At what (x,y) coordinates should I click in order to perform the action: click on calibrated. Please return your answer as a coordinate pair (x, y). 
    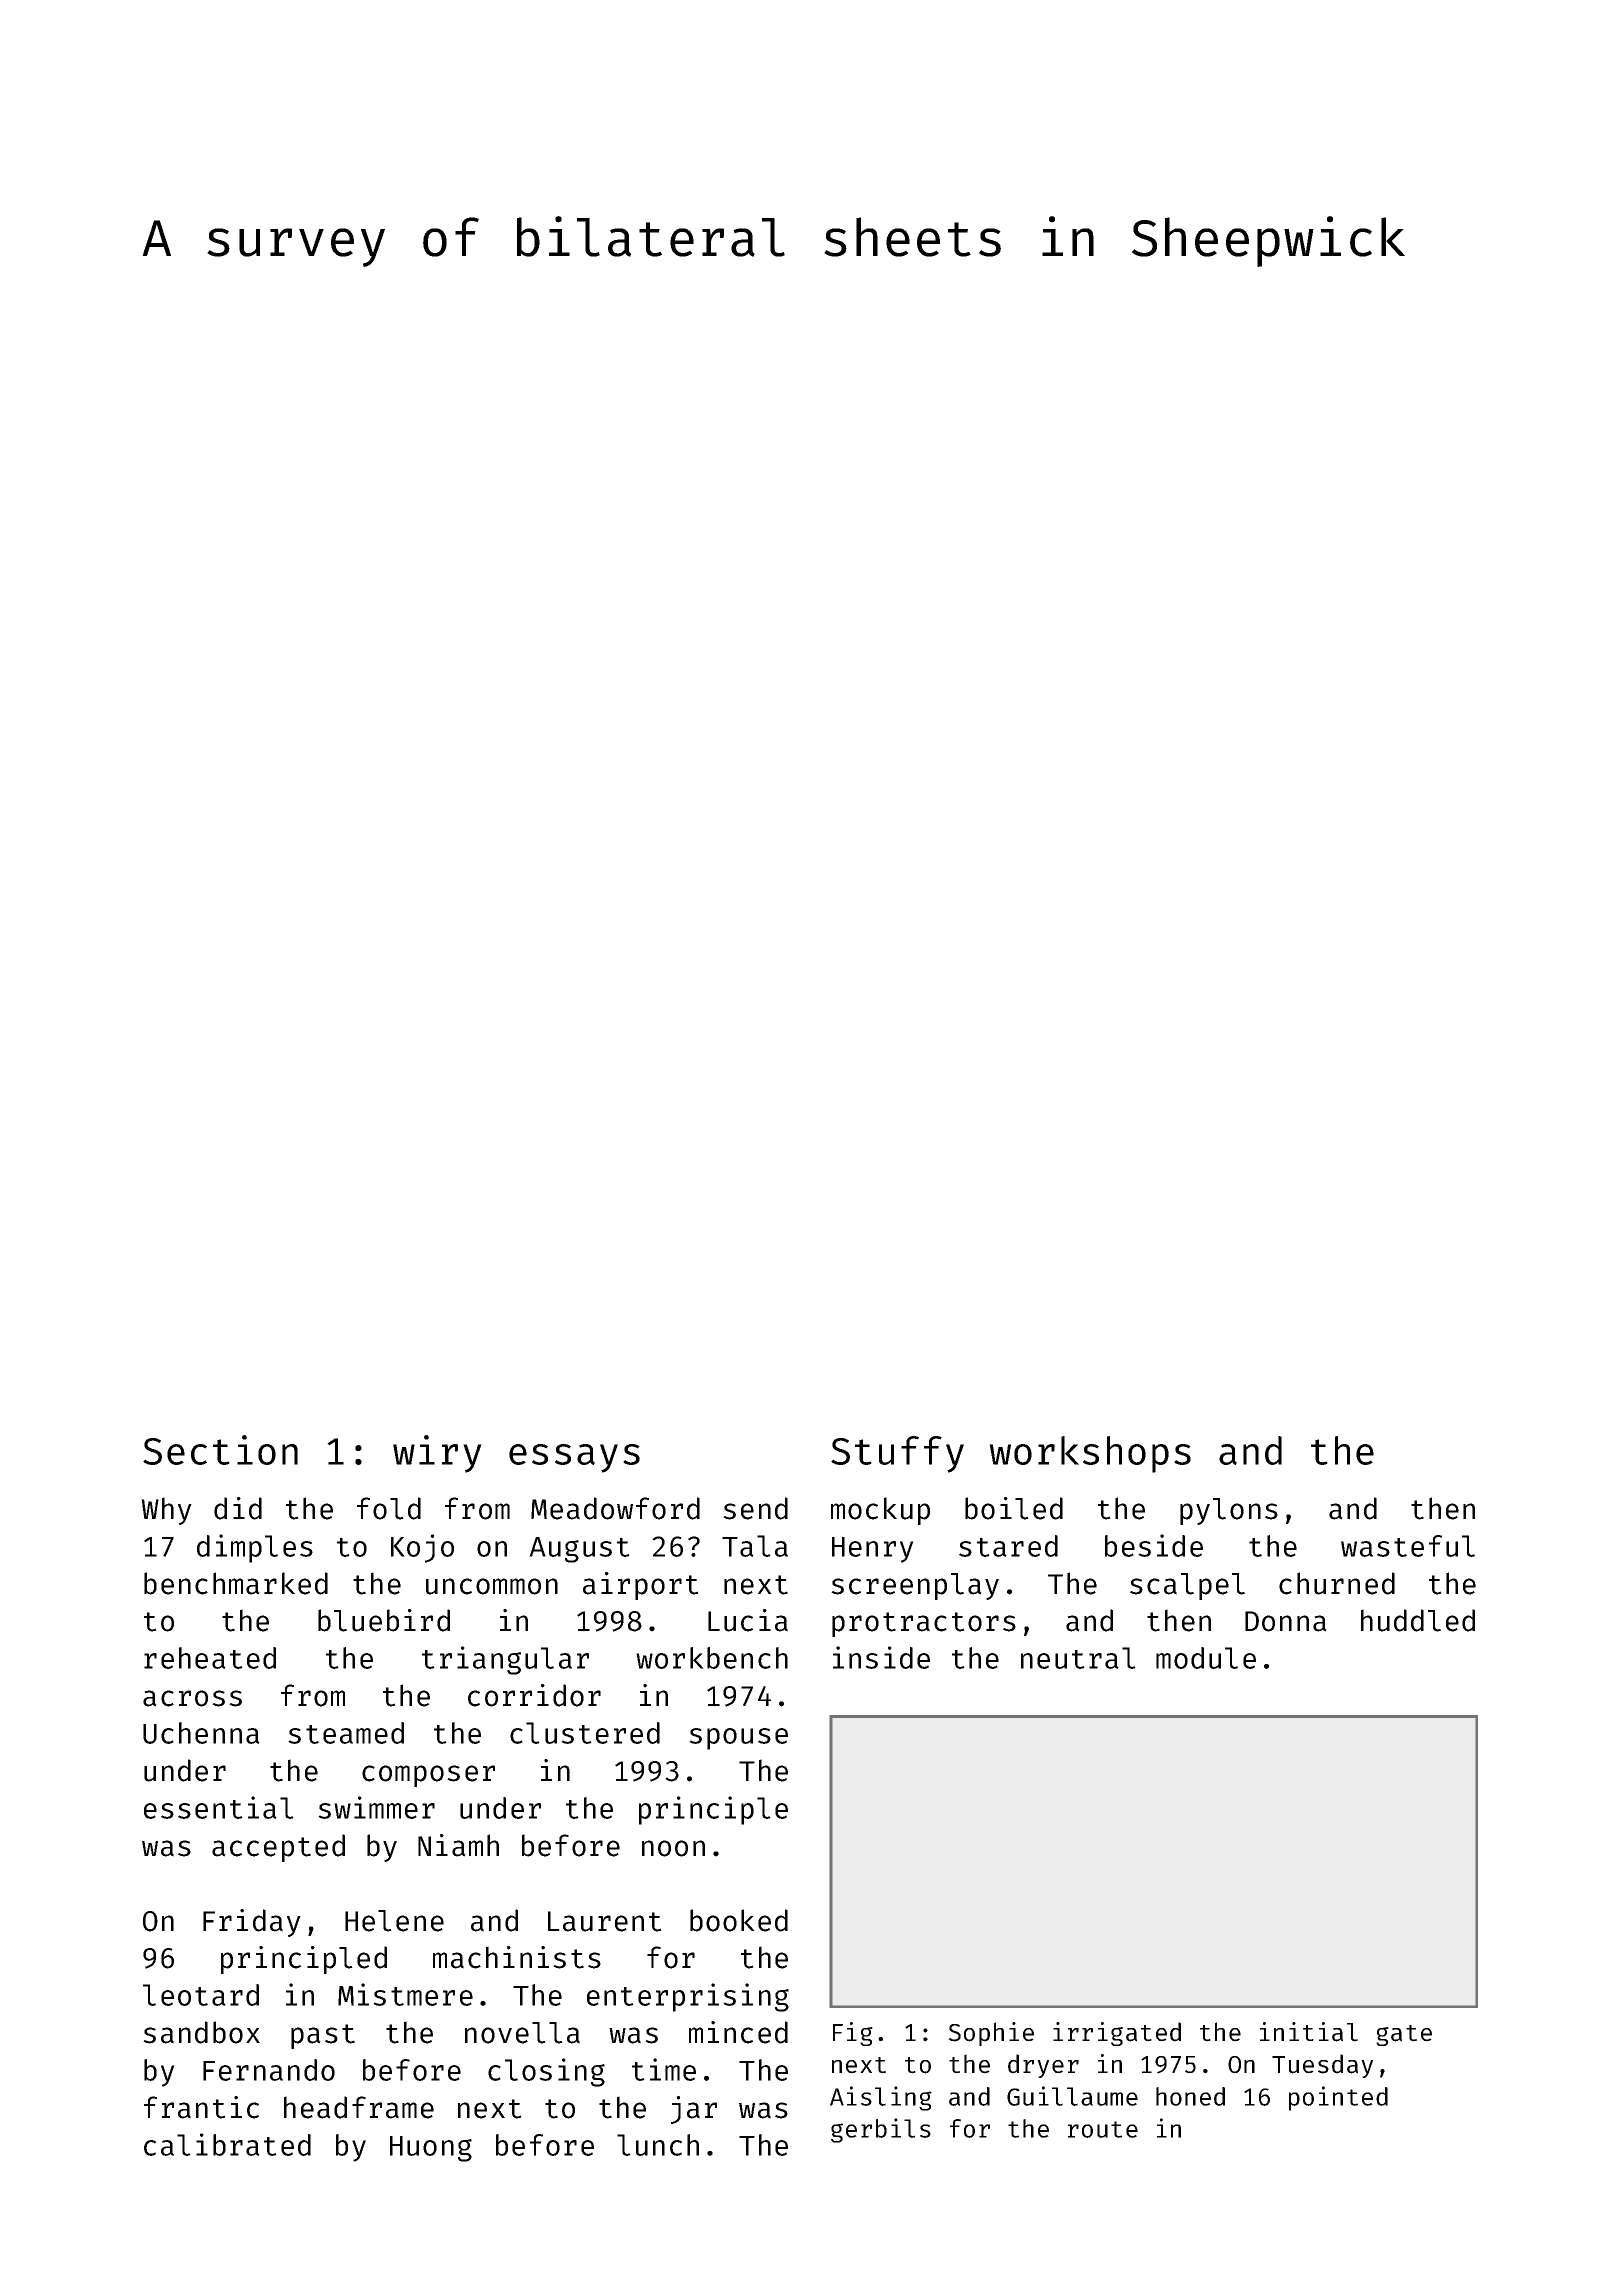
    Looking at the image, I should click on (227, 2144).
